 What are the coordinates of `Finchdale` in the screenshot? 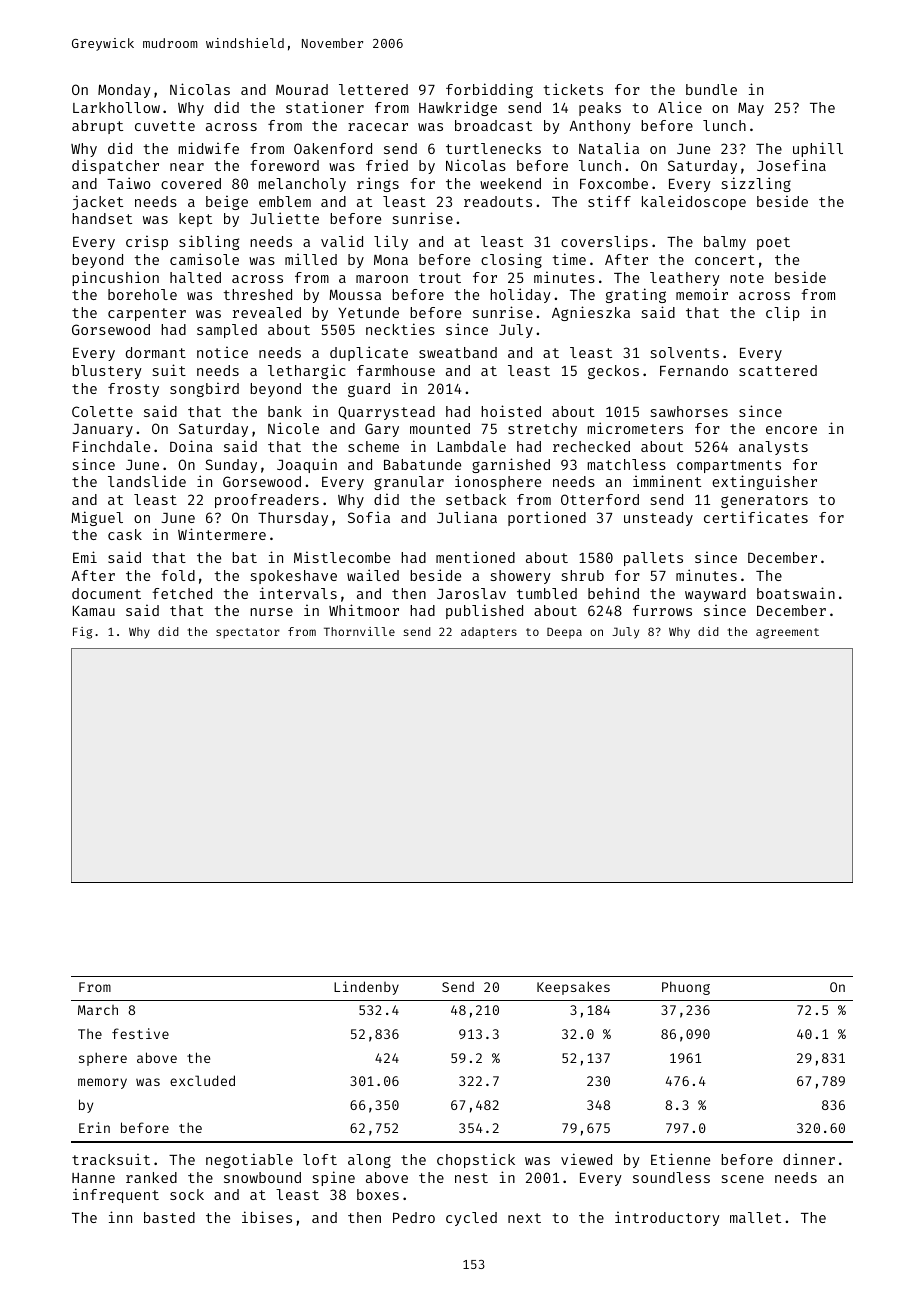 It's located at (111, 446).
